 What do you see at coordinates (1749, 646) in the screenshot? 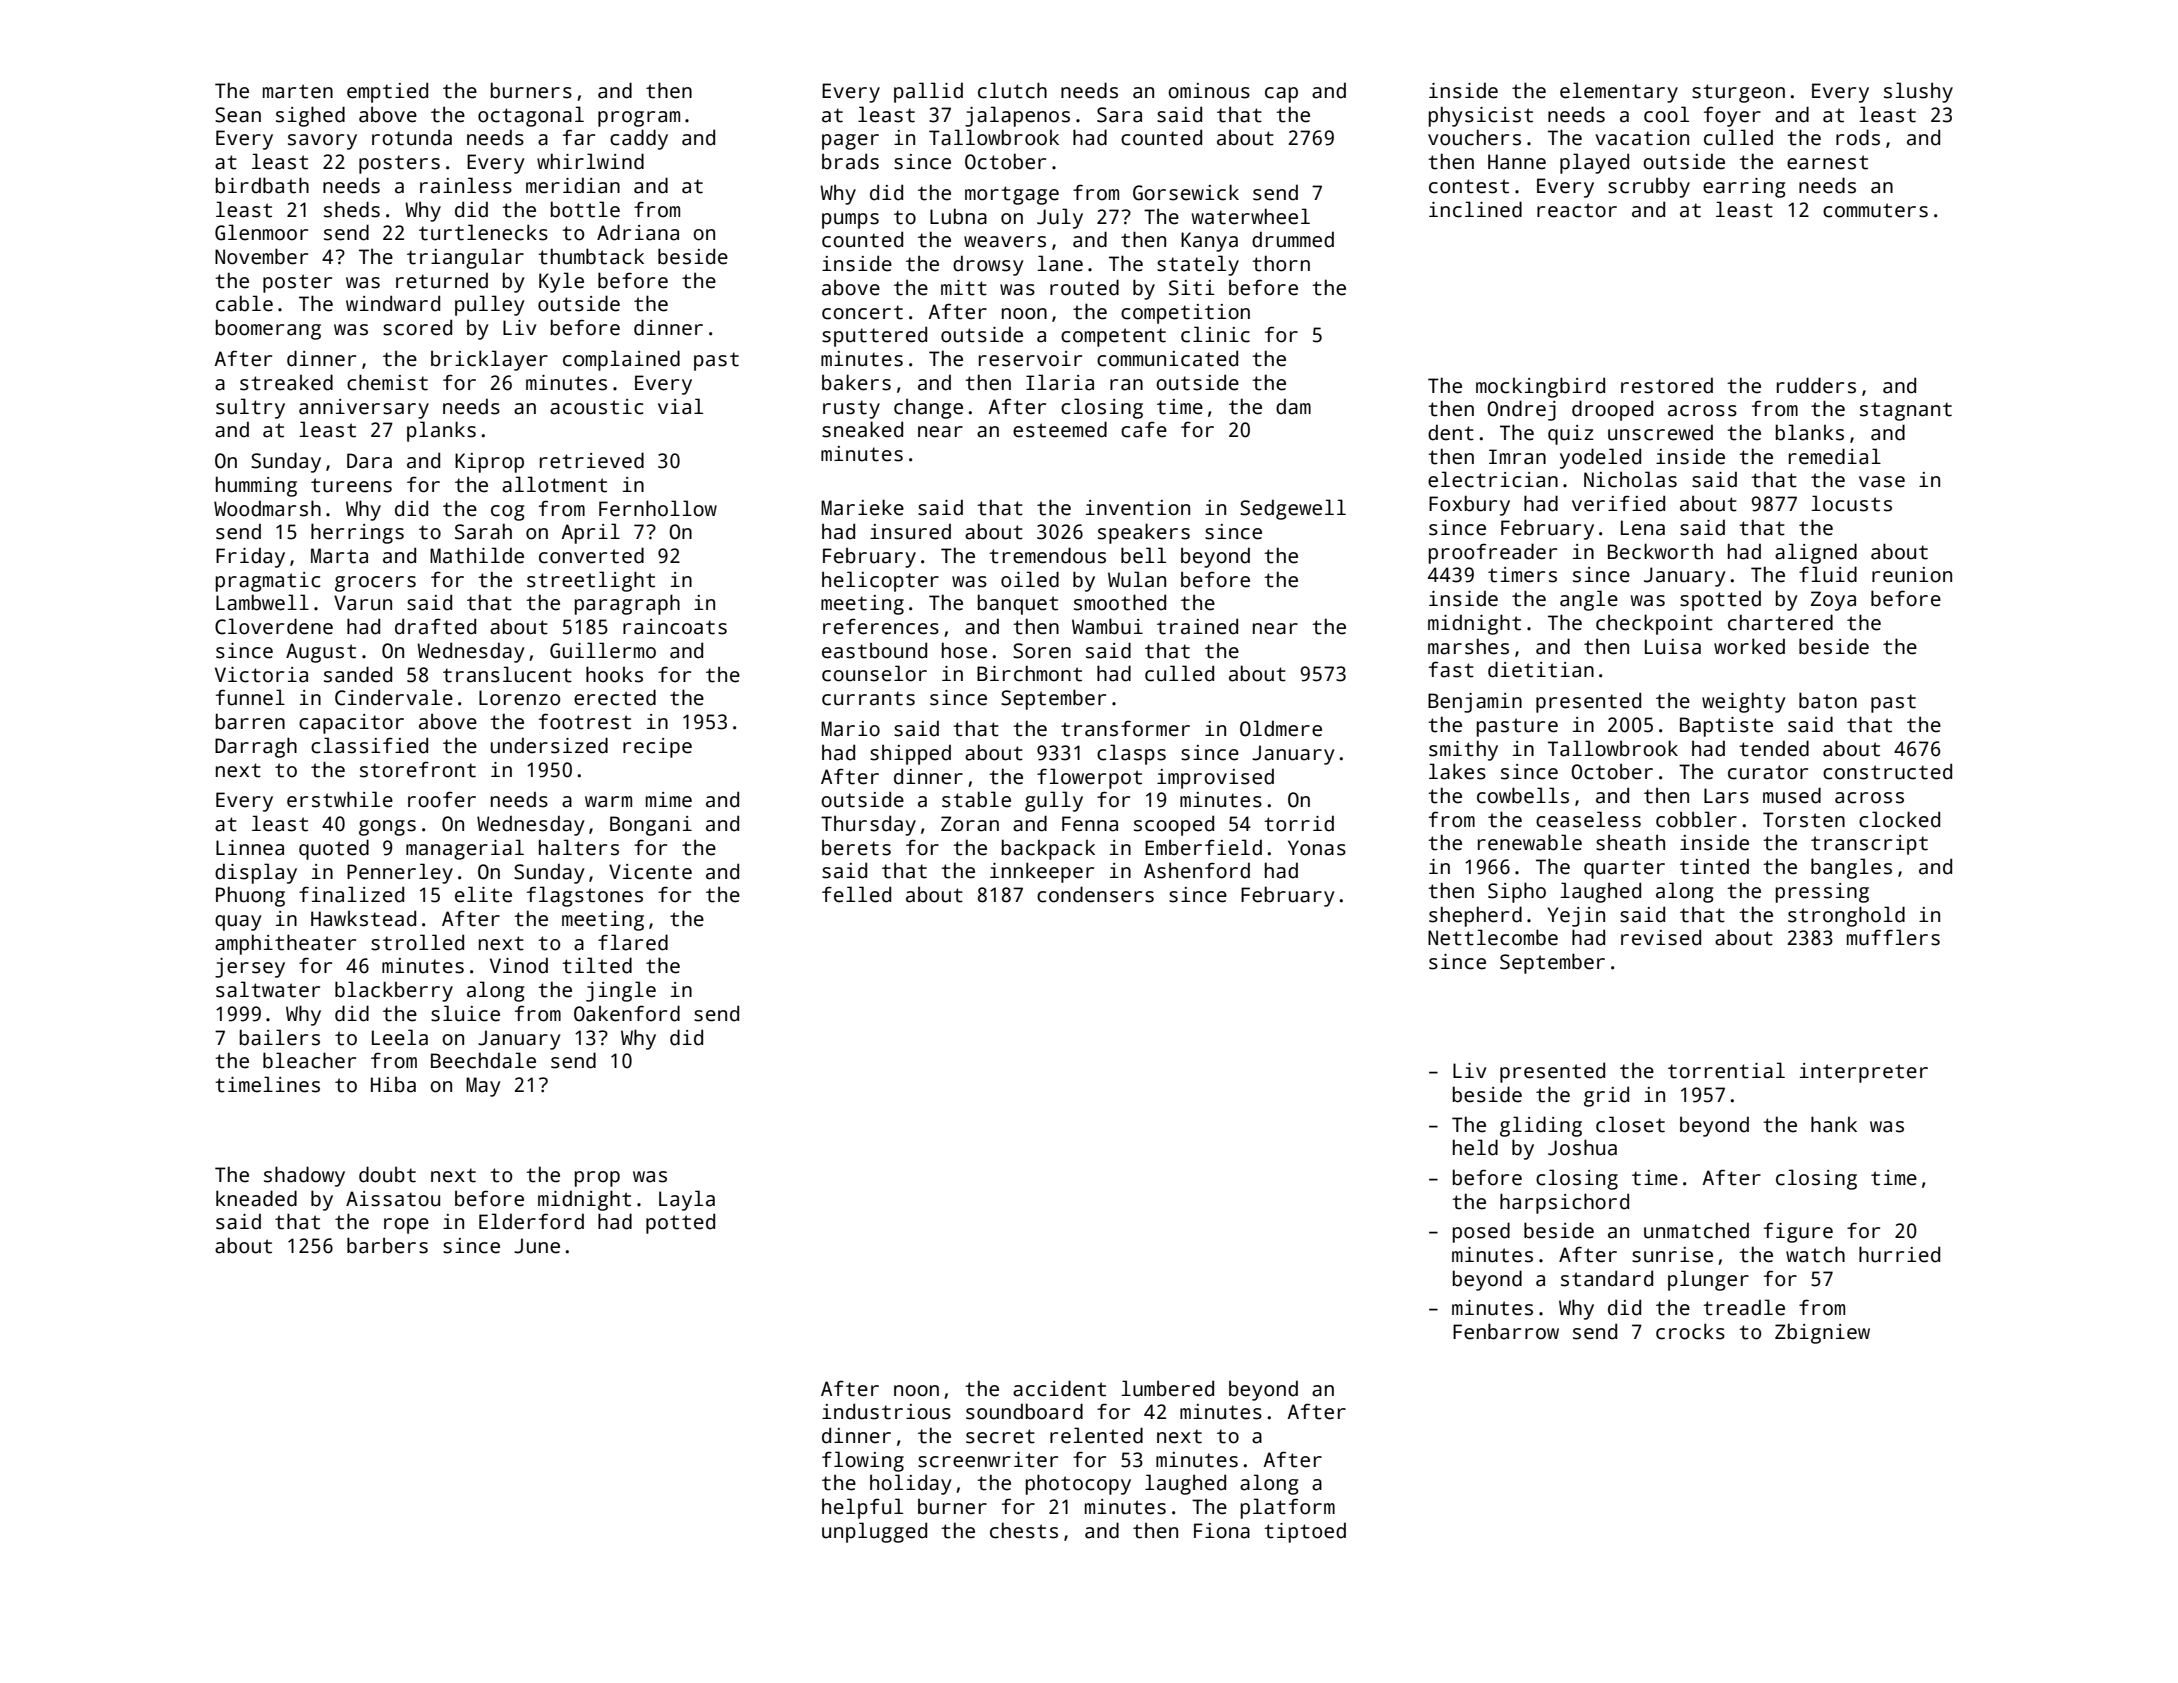
I see `worked` at bounding box center [1749, 646].
